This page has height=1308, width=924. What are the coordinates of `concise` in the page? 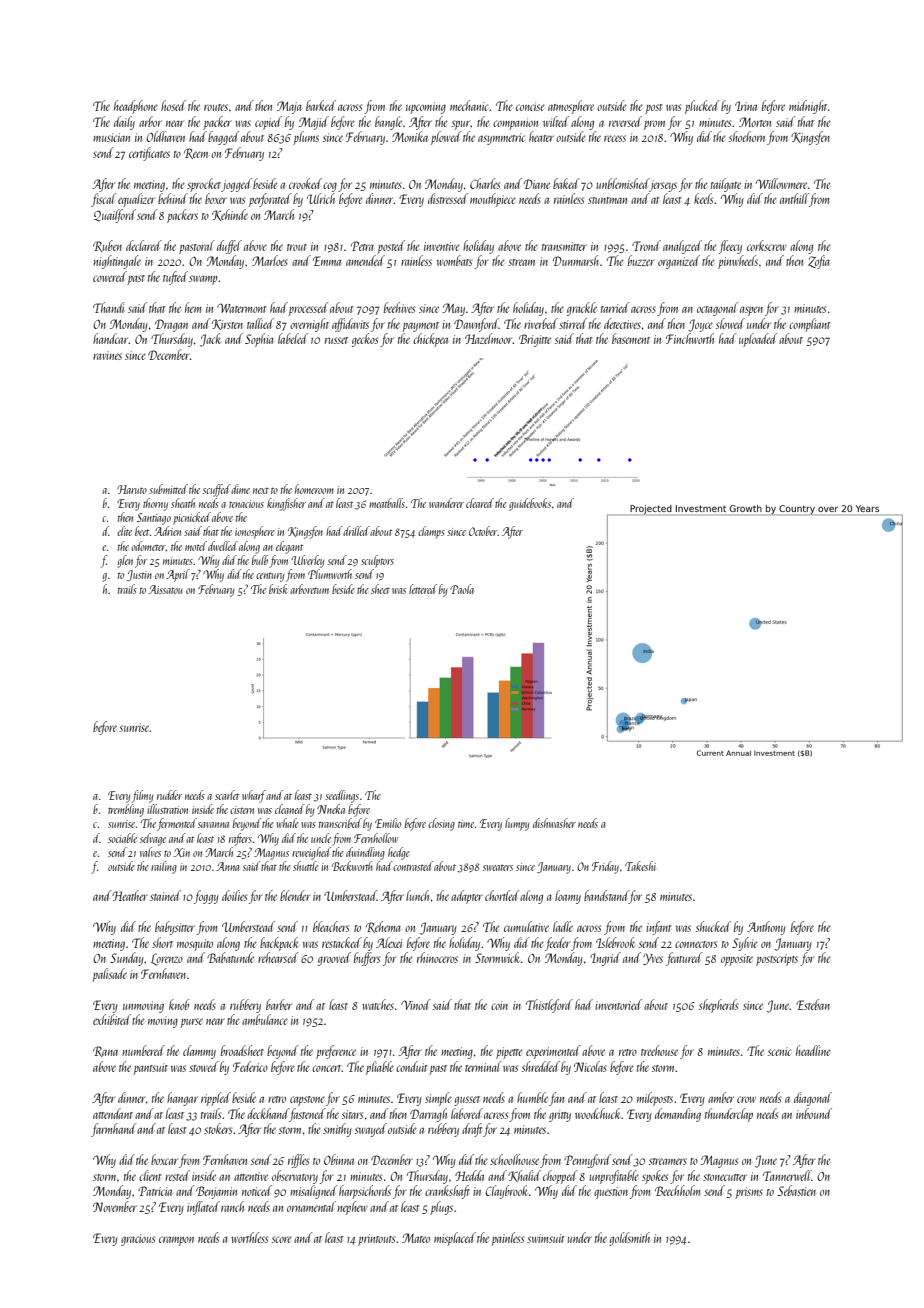 It's located at (530, 106).
